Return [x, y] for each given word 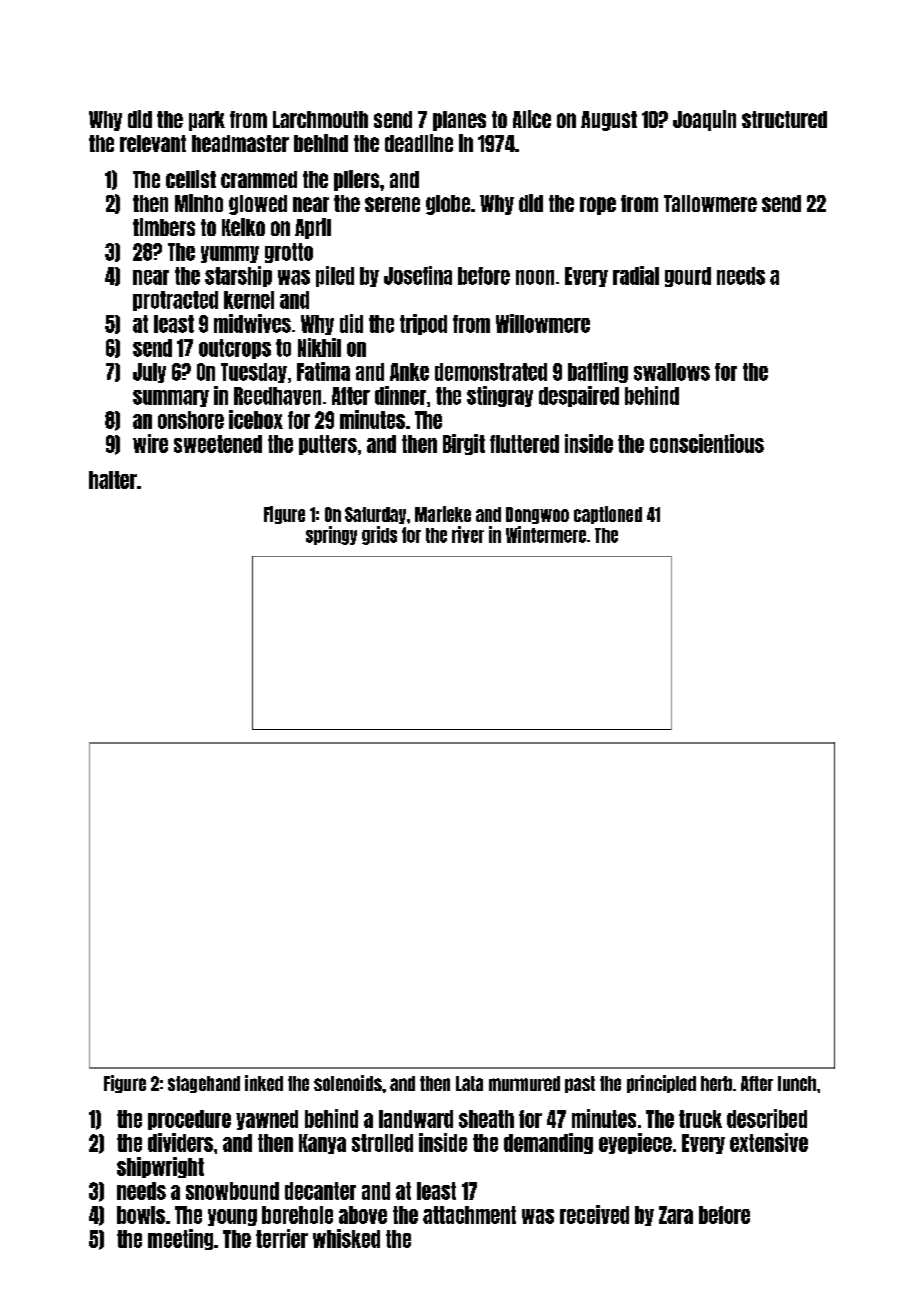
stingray [500, 396]
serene [392, 204]
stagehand [204, 1084]
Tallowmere [710, 203]
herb [716, 1083]
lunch [797, 1083]
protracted [175, 301]
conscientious [707, 443]
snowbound [232, 1191]
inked [264, 1083]
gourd [688, 277]
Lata [469, 1083]
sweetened [218, 444]
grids [379, 535]
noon [535, 277]
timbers [164, 227]
